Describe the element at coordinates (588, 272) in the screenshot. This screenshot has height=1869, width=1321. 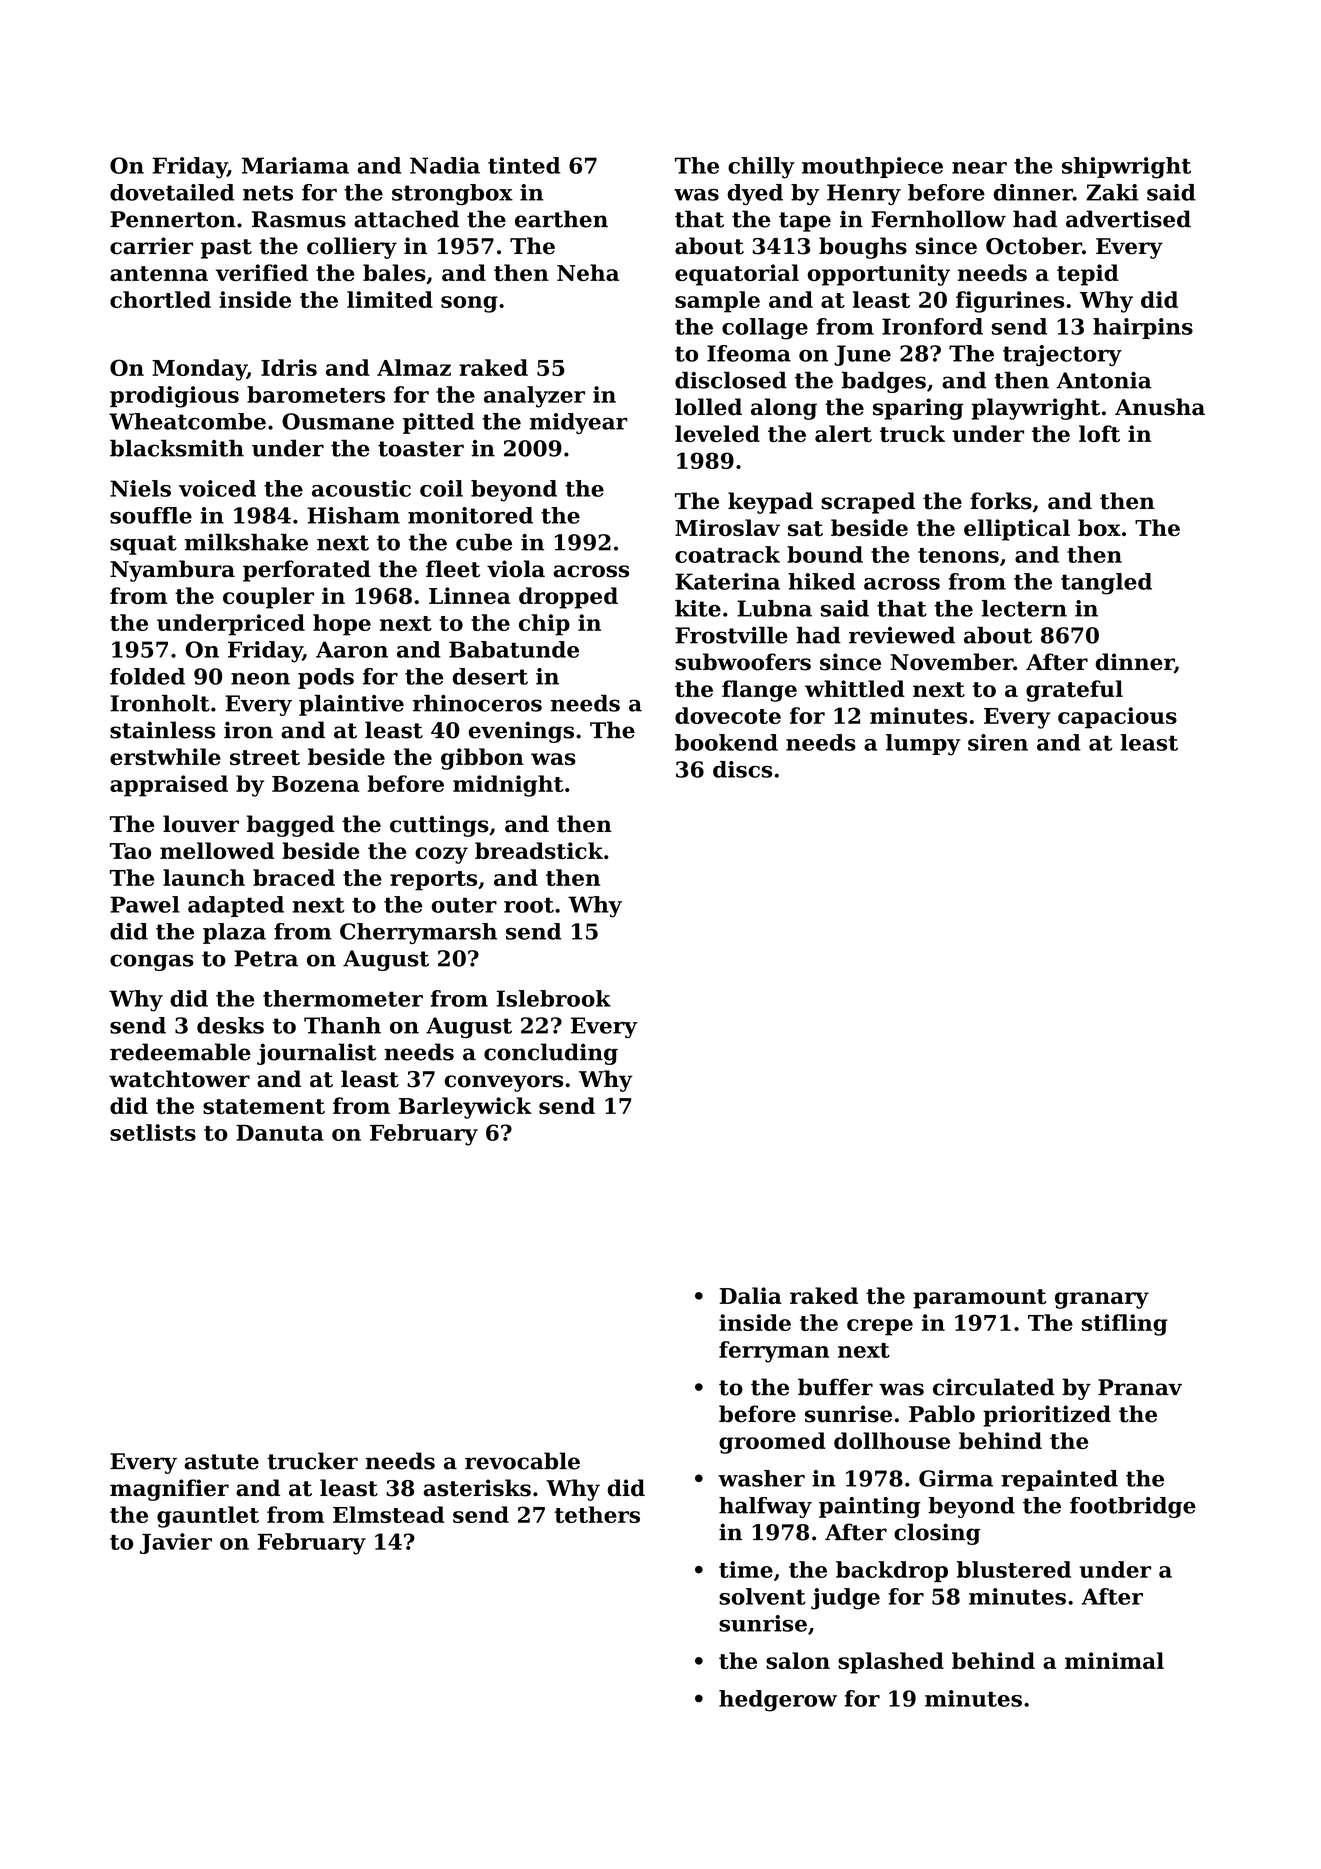
I see `Neha` at that location.
